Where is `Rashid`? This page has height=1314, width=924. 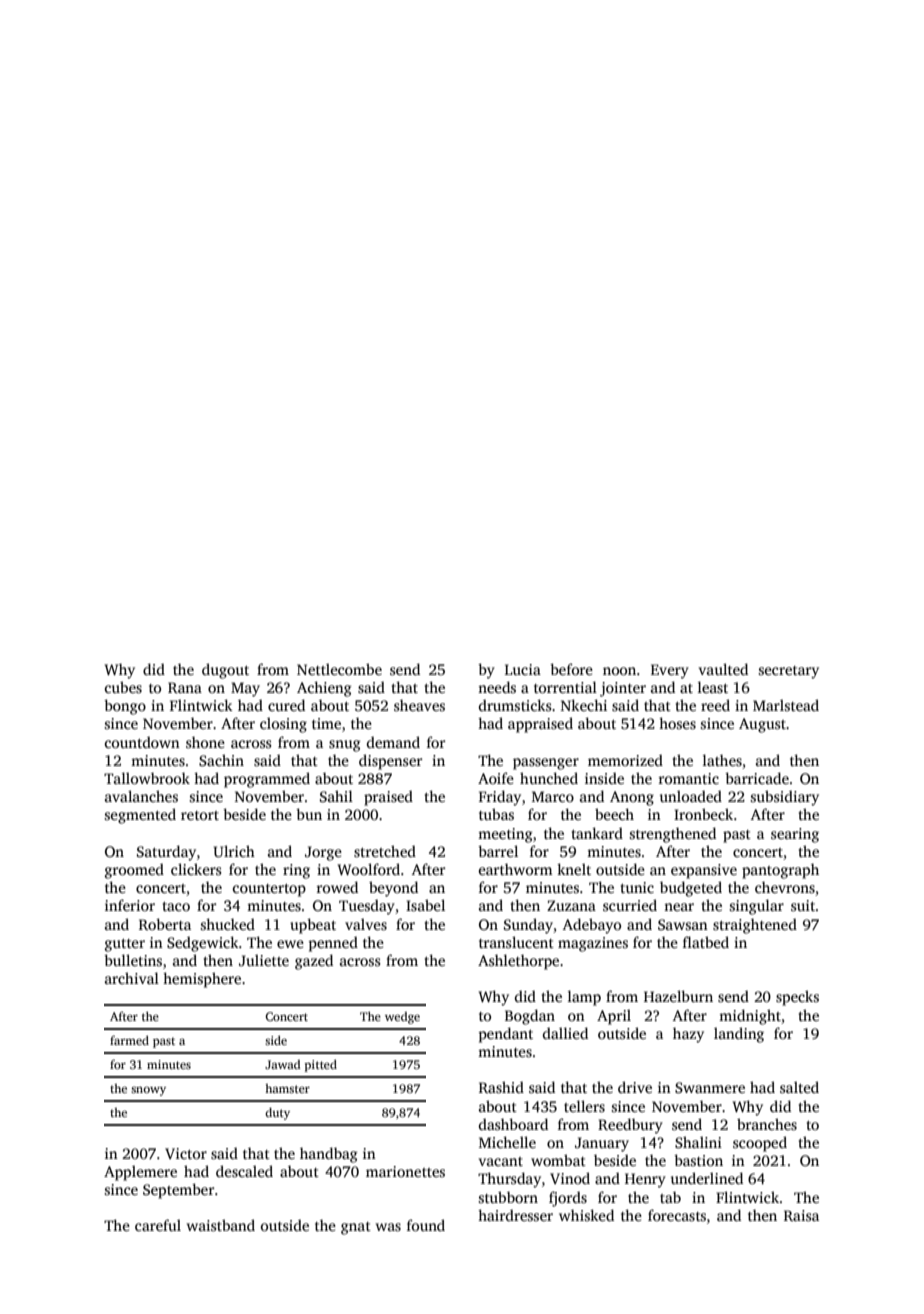
Rashid is located at coordinates (501, 1087).
